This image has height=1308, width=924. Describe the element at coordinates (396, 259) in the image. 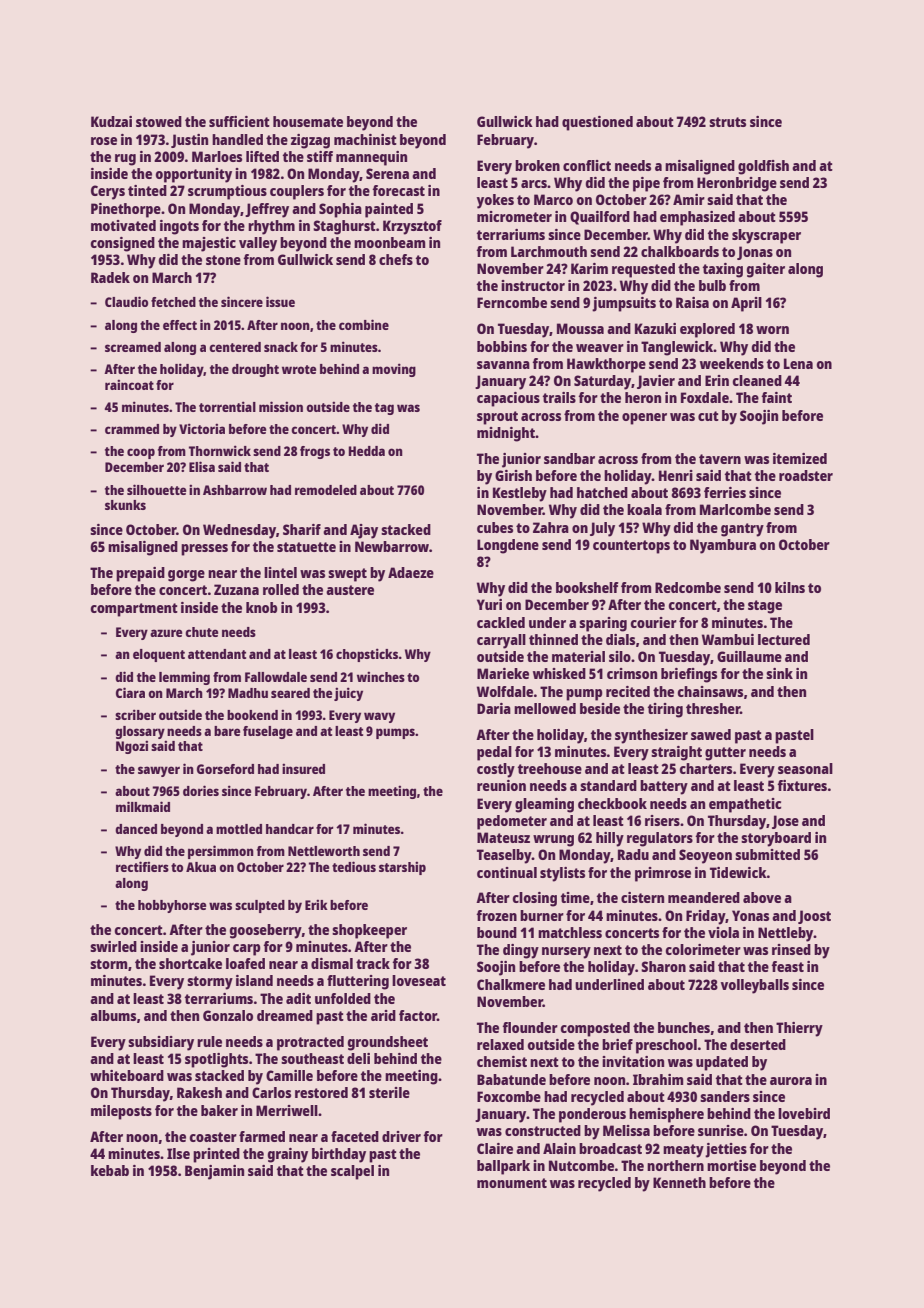

I see `chefs` at that location.
